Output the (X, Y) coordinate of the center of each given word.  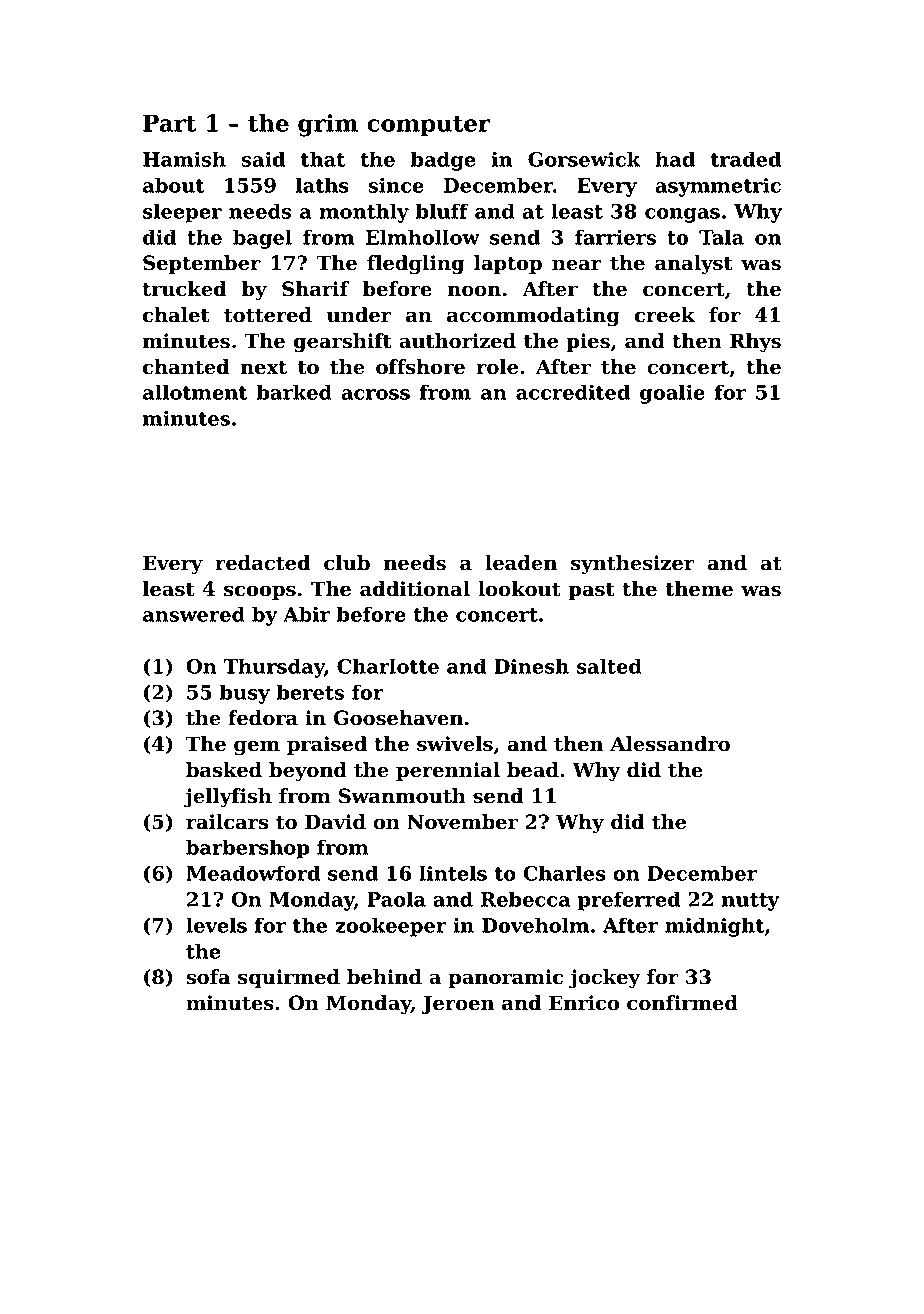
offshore (420, 367)
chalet (176, 315)
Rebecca (526, 899)
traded (746, 159)
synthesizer (633, 565)
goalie (672, 394)
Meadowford (253, 873)
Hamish (184, 159)
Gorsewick (584, 159)
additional (415, 589)
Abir (306, 614)
